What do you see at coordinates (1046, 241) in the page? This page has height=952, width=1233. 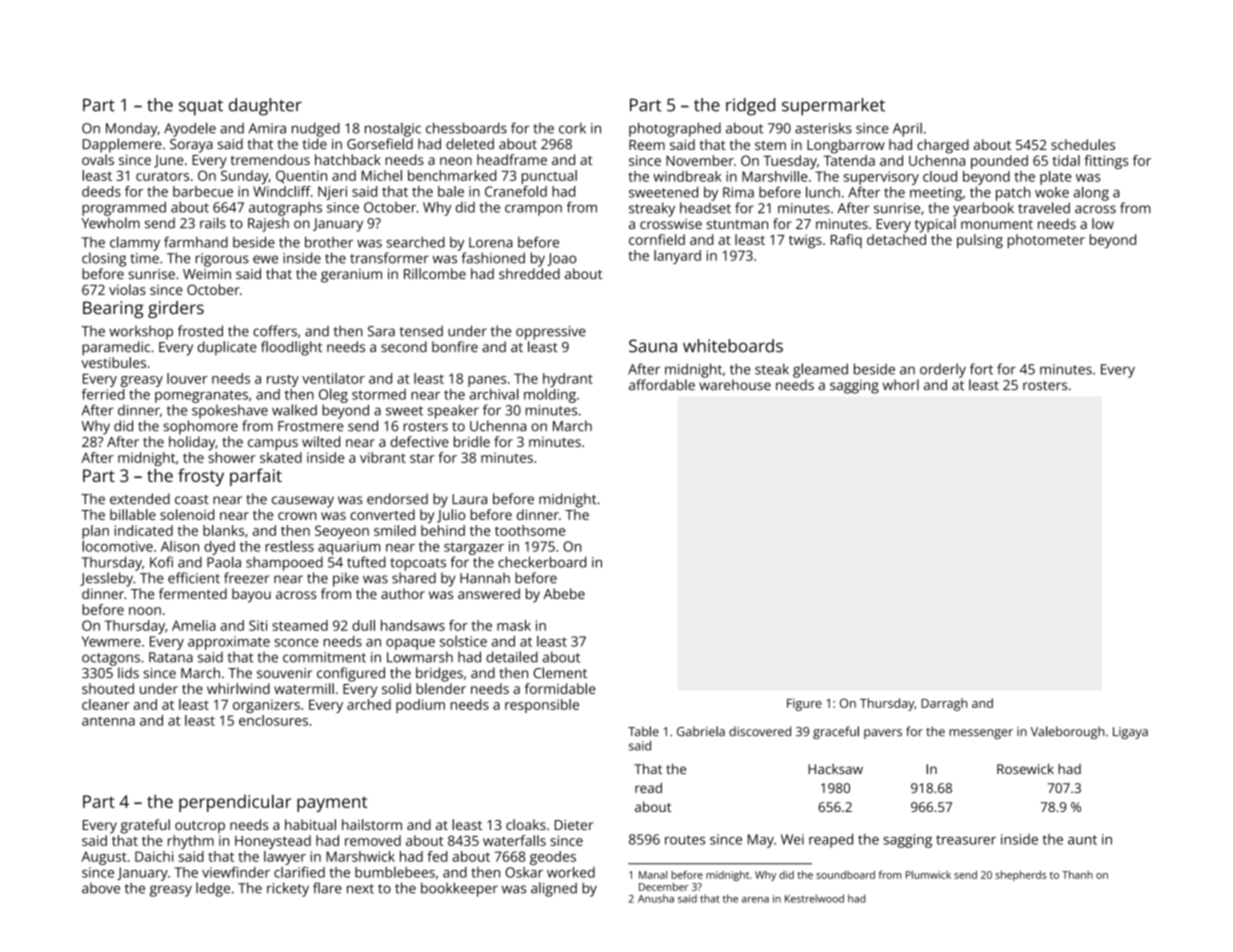 I see `photometer` at bounding box center [1046, 241].
